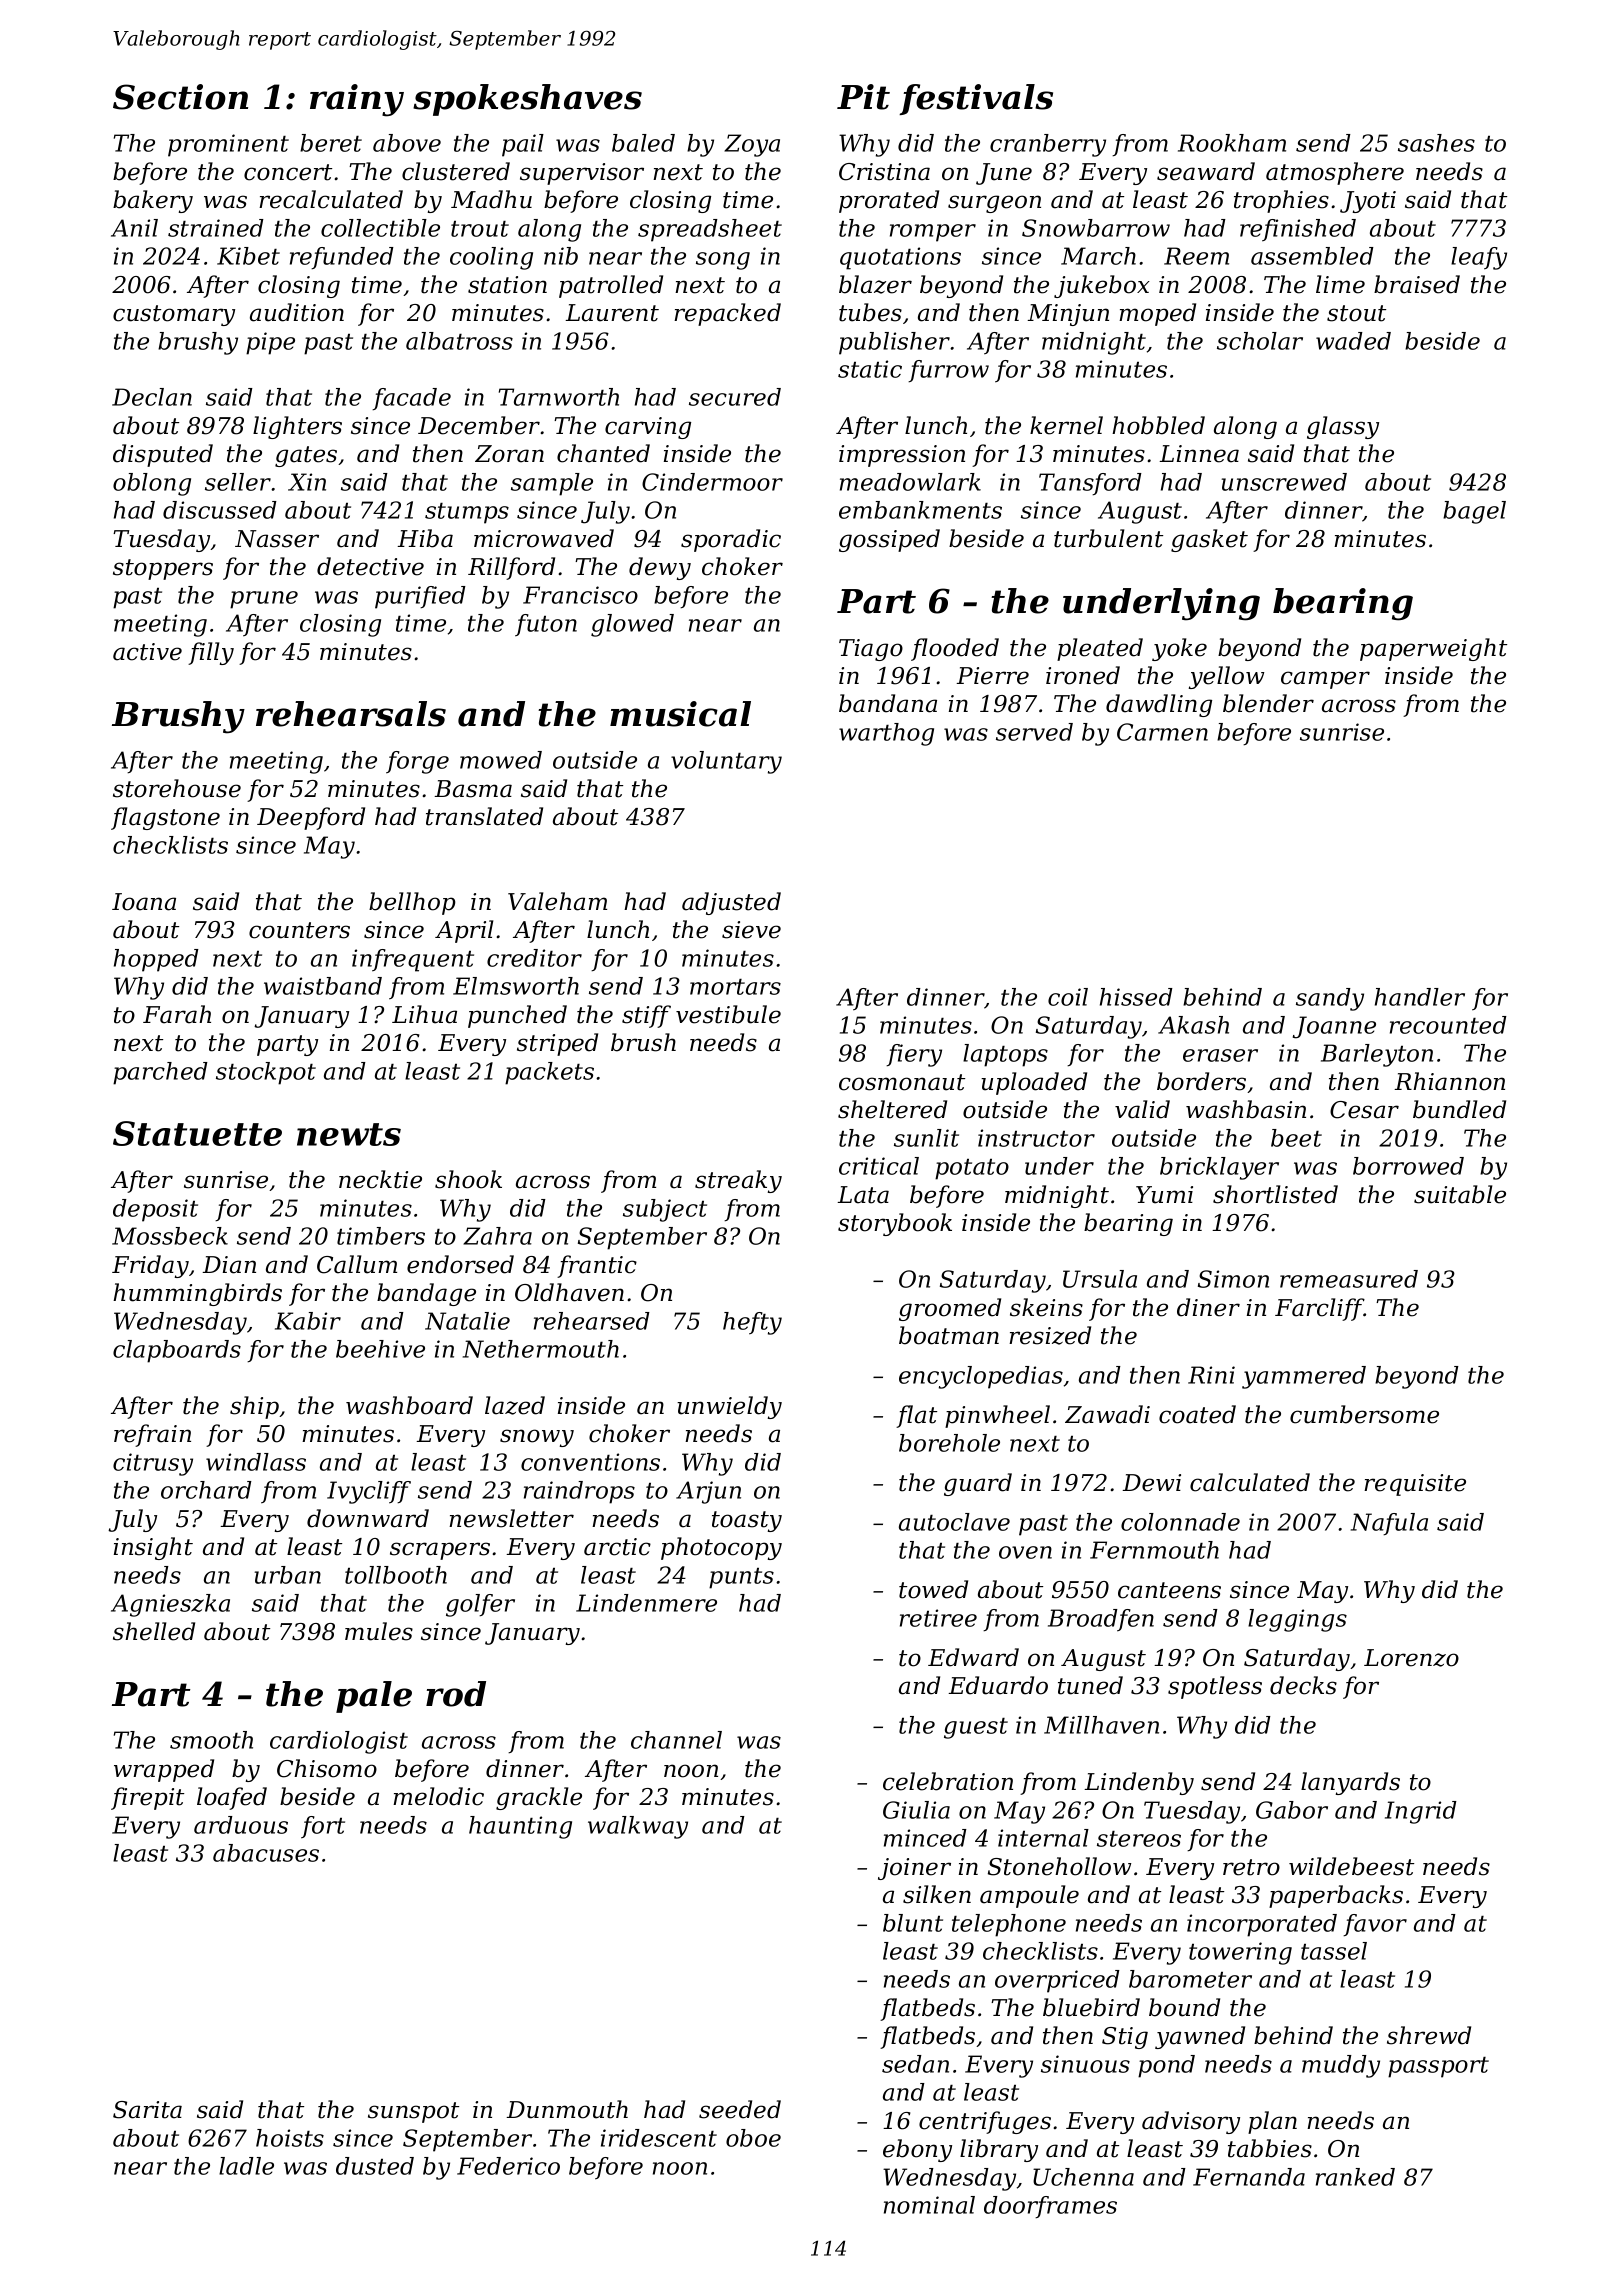 The height and width of the screenshot is (2292, 1620). What do you see at coordinates (1025, 1552) in the screenshot?
I see `oven` at bounding box center [1025, 1552].
